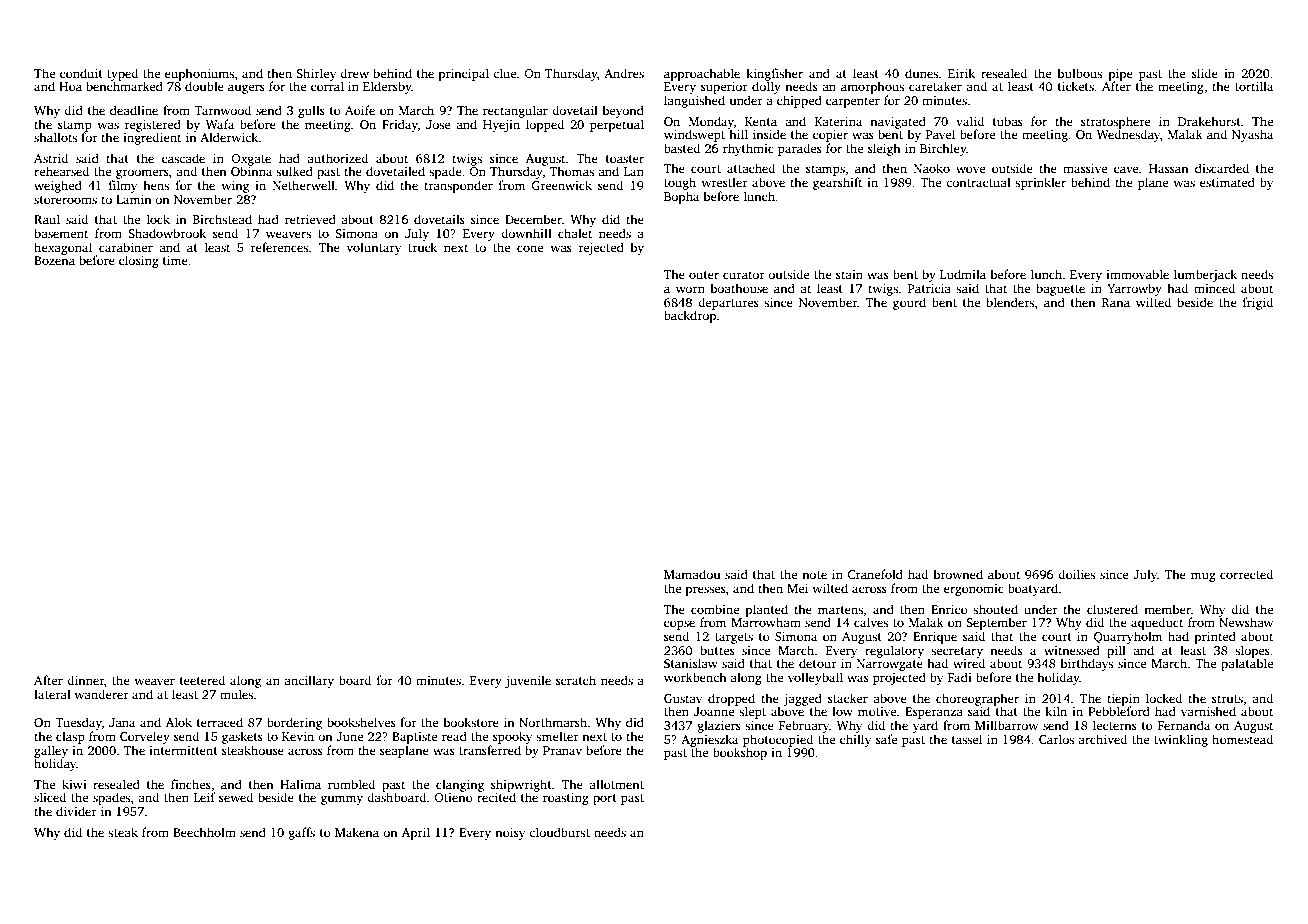 Image resolution: width=1308 pixels, height=924 pixels. Describe the element at coordinates (705, 591) in the image. I see `presses` at that location.
